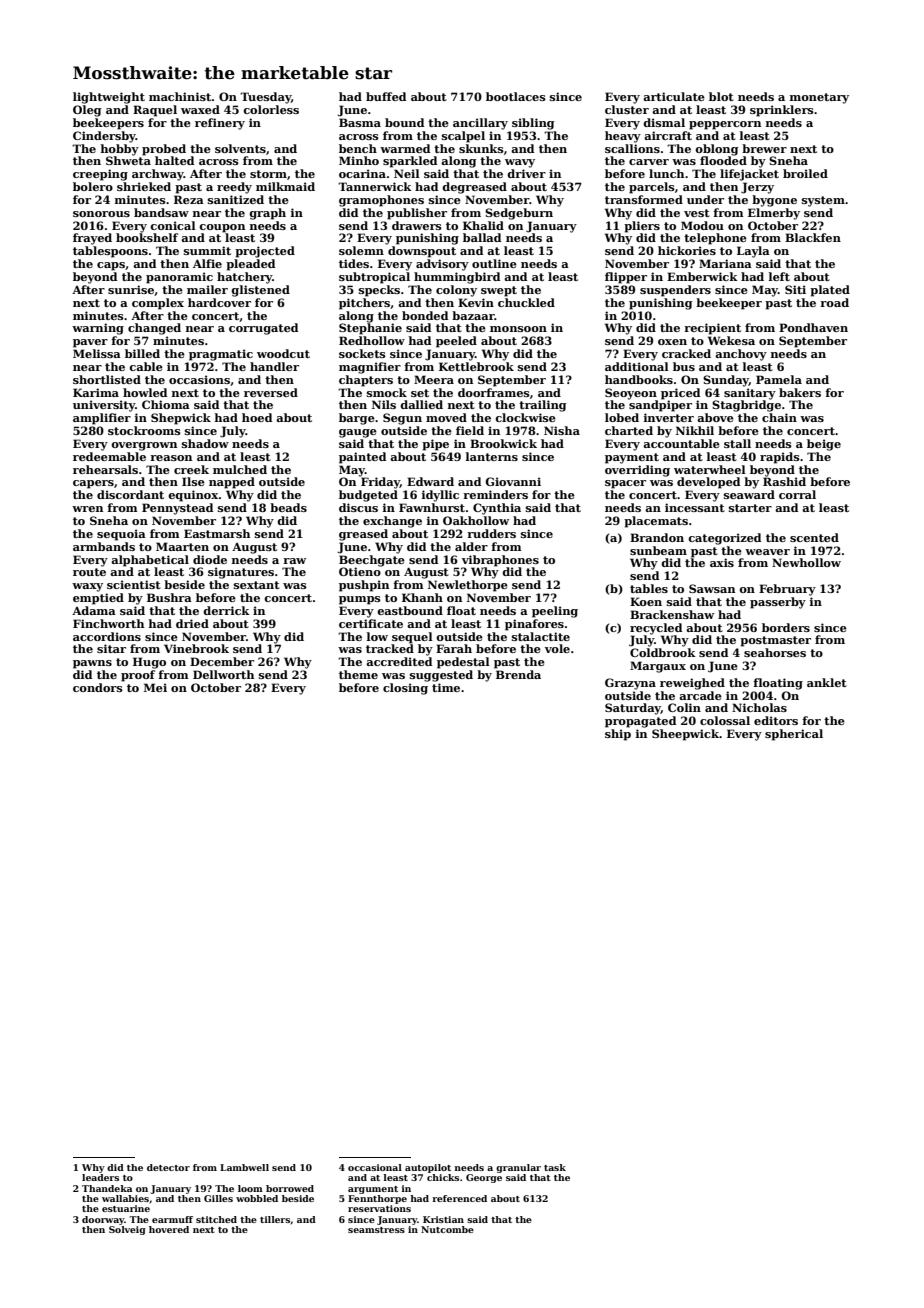  What do you see at coordinates (205, 443) in the image?
I see `shadow` at bounding box center [205, 443].
